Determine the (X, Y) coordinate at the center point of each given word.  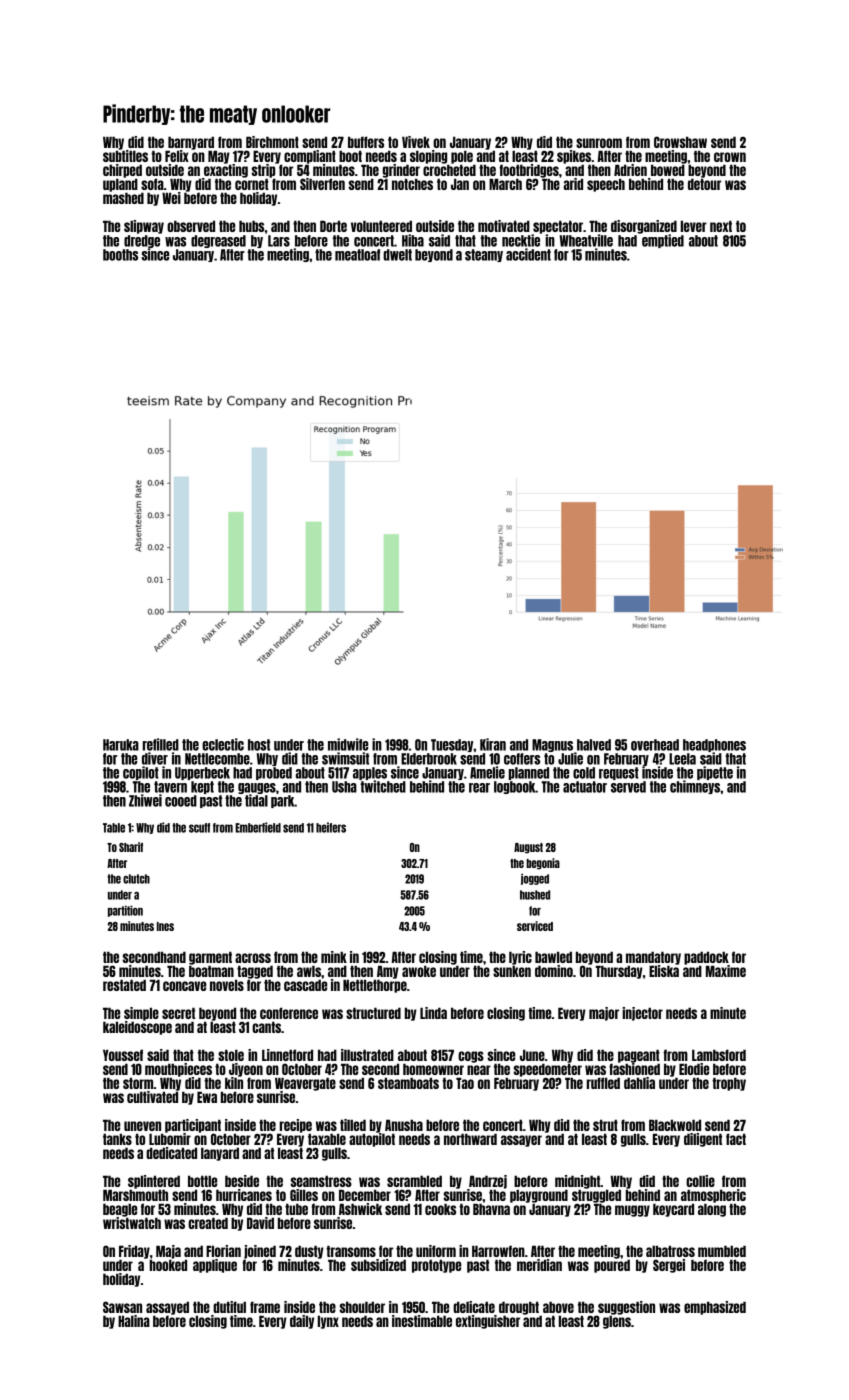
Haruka (121, 745)
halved (594, 745)
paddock (706, 958)
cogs (471, 1057)
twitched (383, 786)
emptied (663, 241)
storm (138, 1083)
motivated (504, 226)
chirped (122, 171)
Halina (134, 1321)
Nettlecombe (217, 759)
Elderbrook (429, 759)
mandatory (653, 958)
